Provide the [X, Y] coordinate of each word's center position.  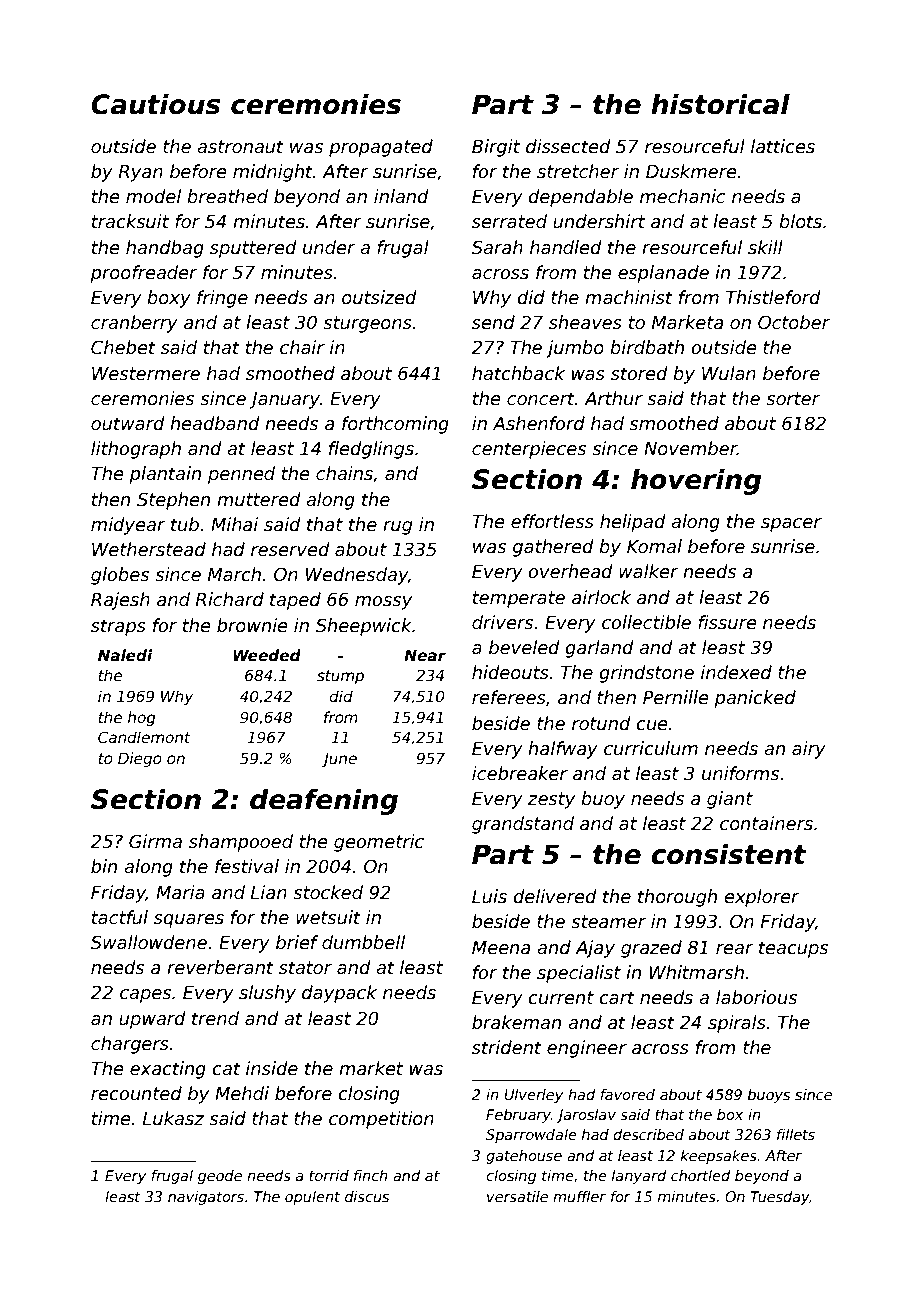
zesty [551, 800]
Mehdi [242, 1093]
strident [507, 1047]
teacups [793, 949]
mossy [383, 603]
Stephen [173, 501]
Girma [155, 841]
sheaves [585, 322]
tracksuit [130, 221]
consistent [729, 854]
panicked [755, 699]
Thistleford [773, 297]
